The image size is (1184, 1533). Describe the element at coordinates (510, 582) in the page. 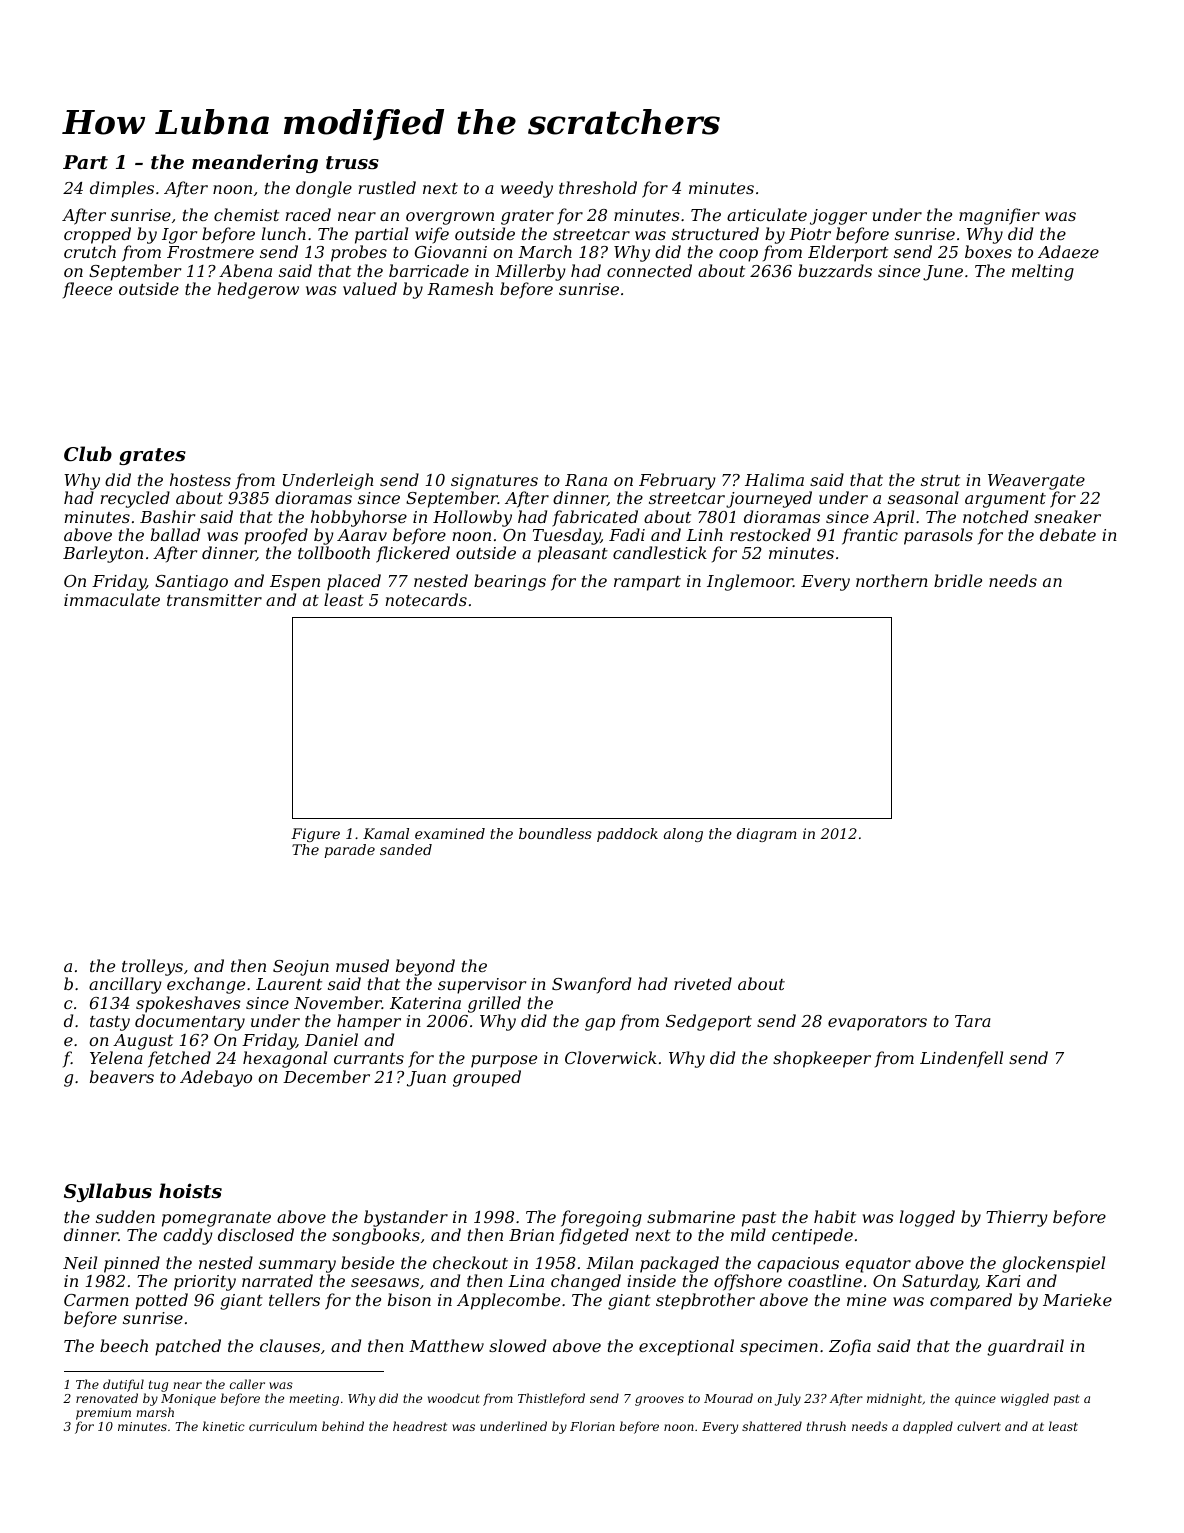

I see `bearings` at that location.
